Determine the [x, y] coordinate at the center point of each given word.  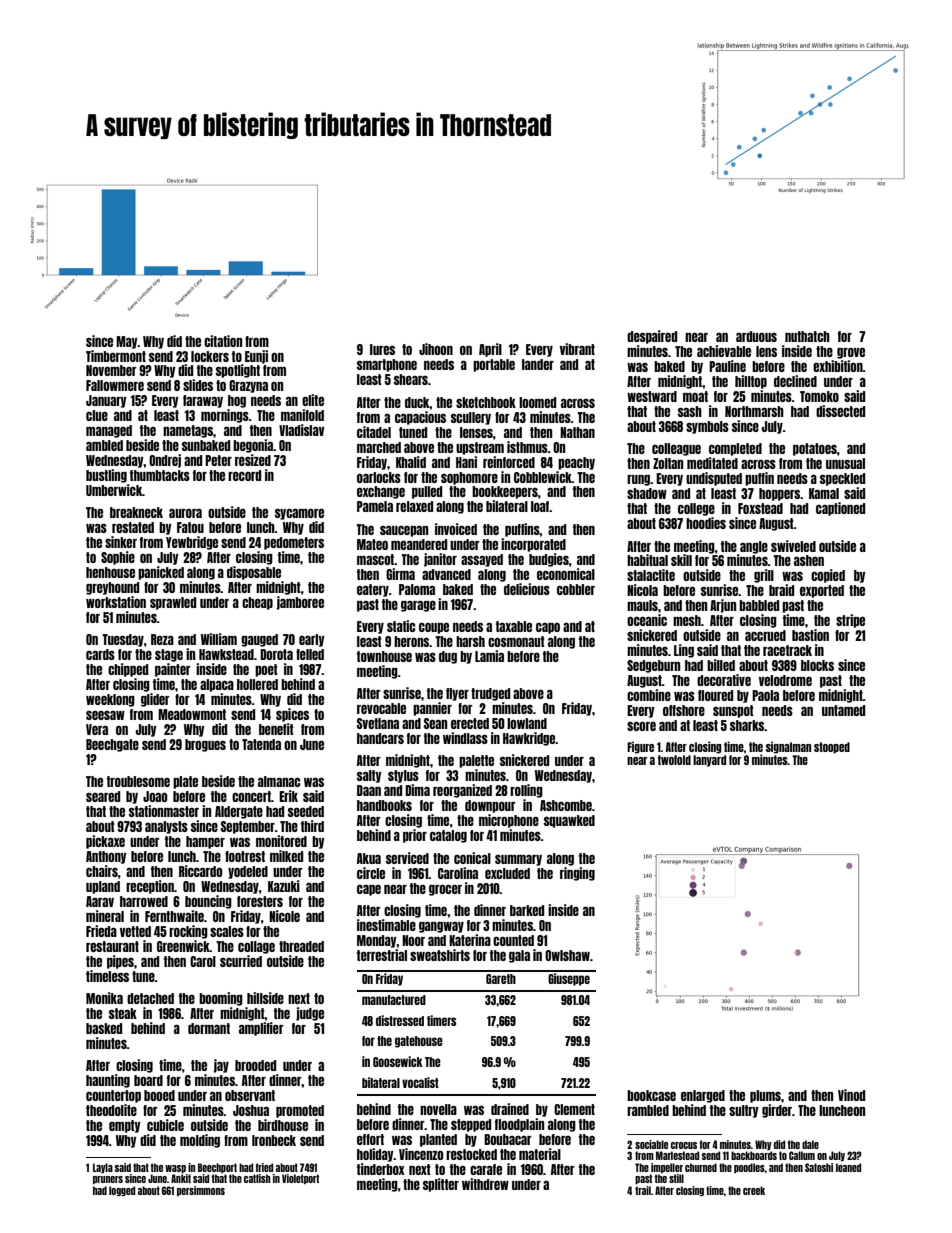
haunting [108, 1081]
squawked [569, 821]
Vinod [851, 1095]
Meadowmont [192, 714]
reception [150, 887]
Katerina [470, 940]
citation [223, 341]
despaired [652, 337]
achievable [724, 351]
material [540, 1154]
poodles [749, 1168]
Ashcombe [566, 805]
